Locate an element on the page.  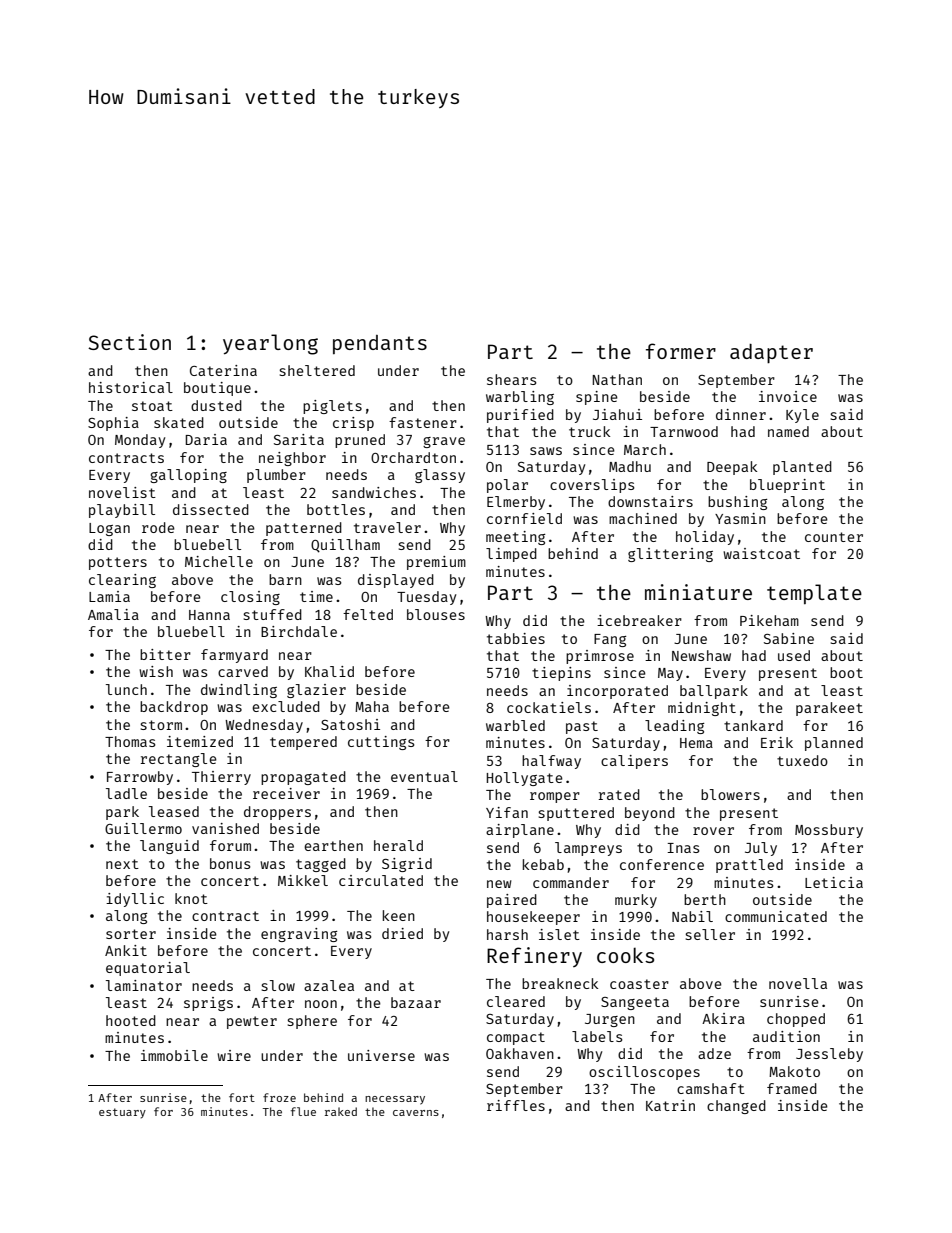
traveler is located at coordinates (387, 527).
